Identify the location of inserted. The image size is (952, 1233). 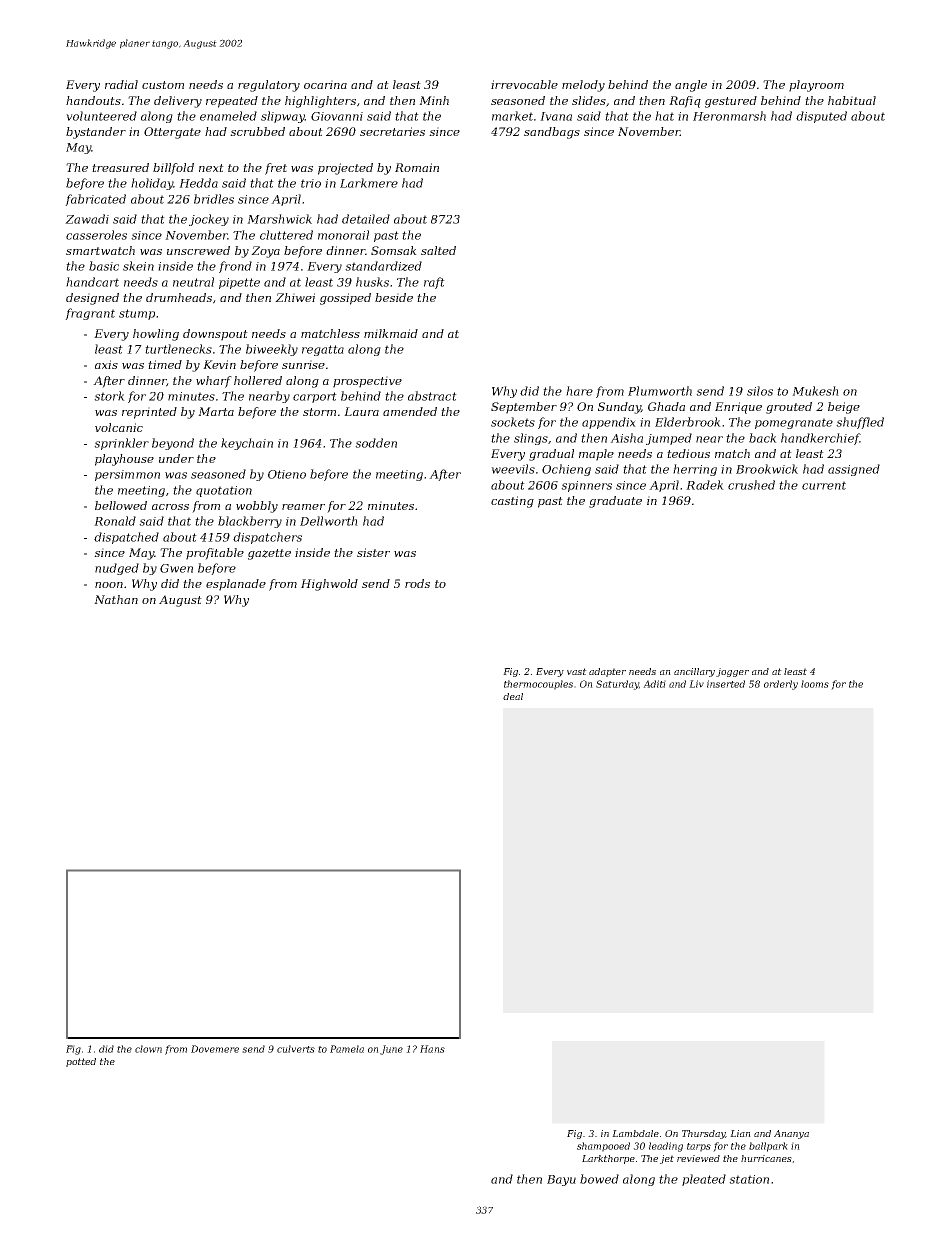
(726, 684).
